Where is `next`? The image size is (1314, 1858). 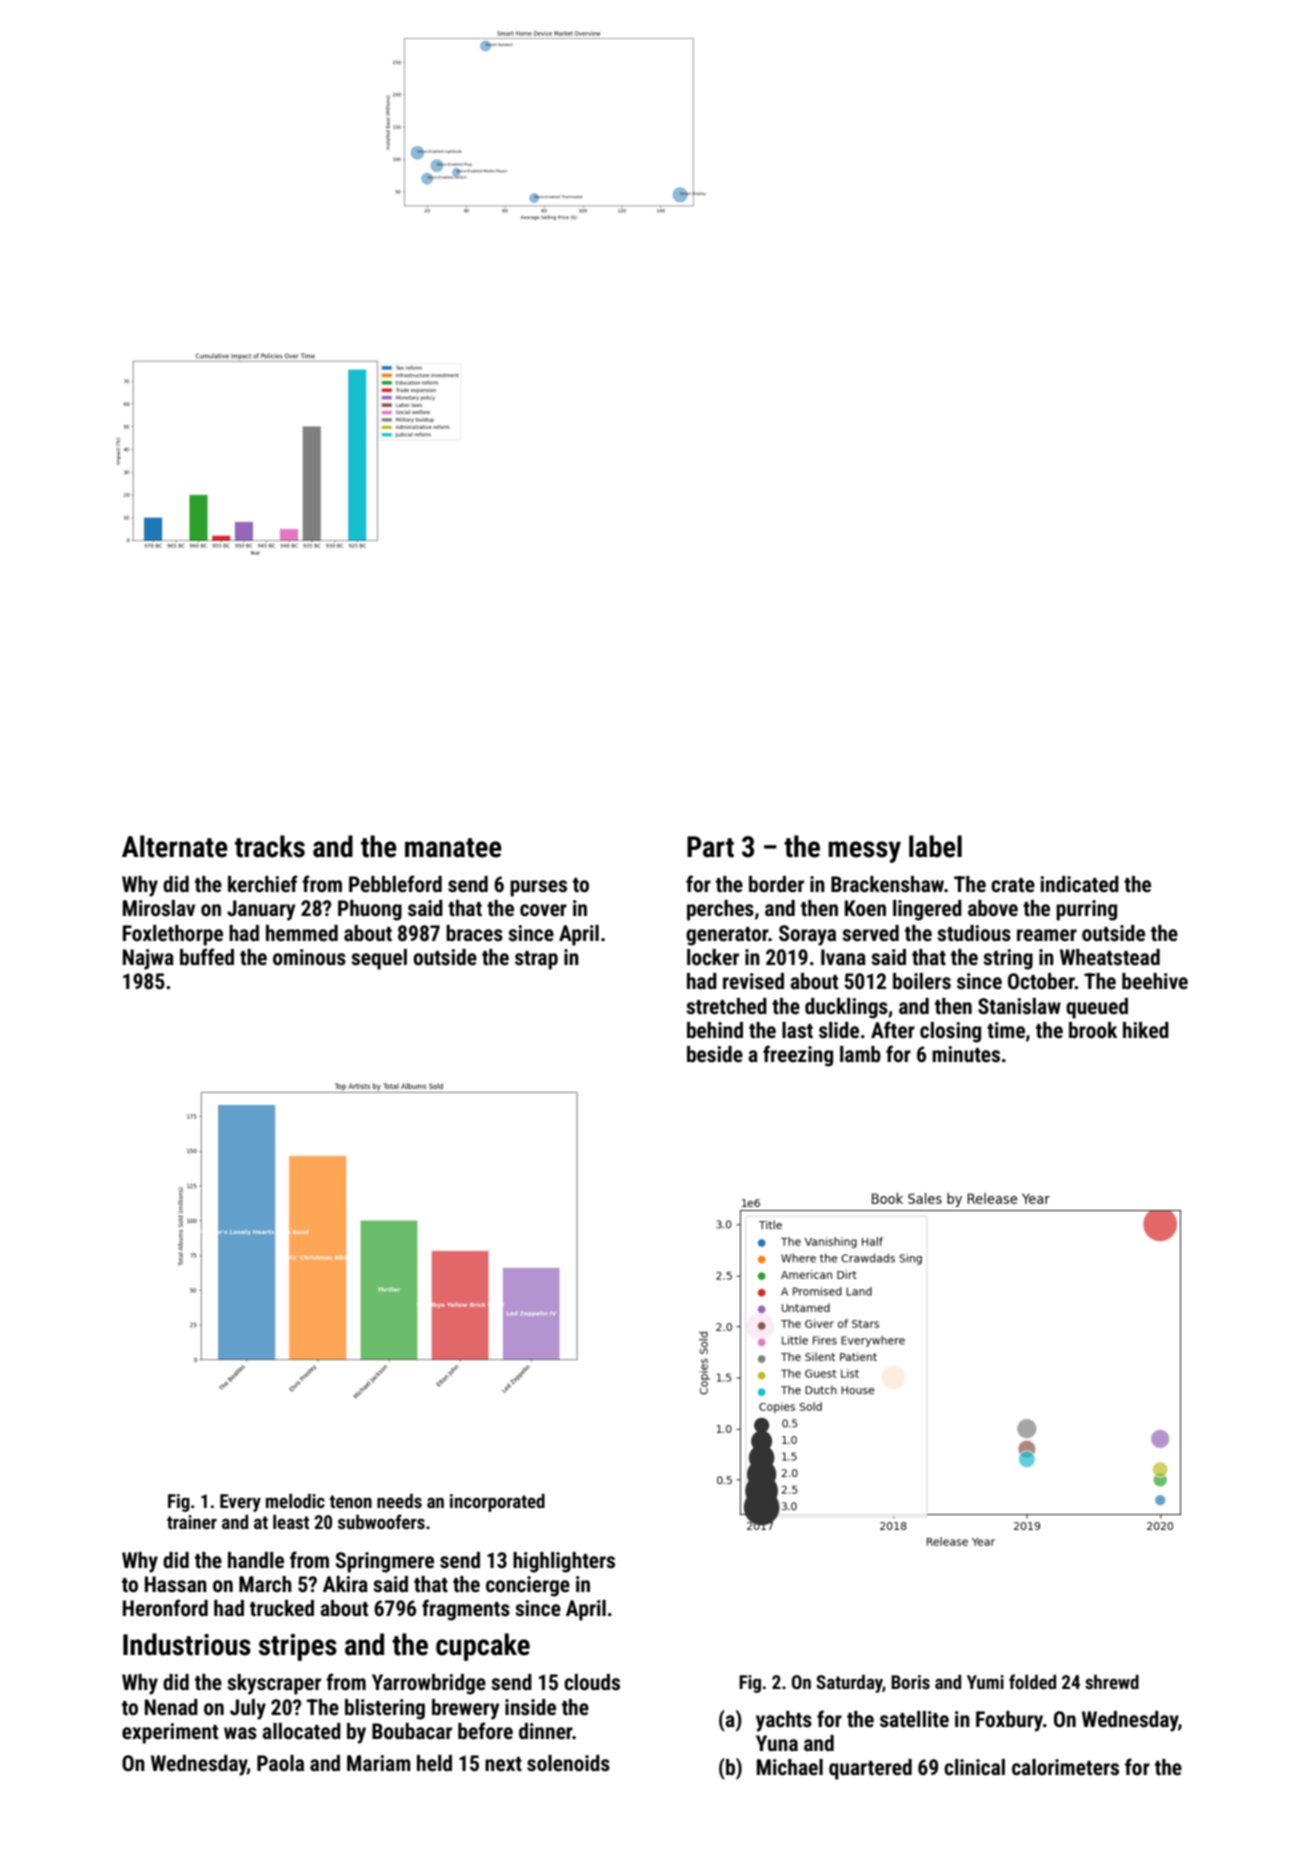
next is located at coordinates (503, 1764).
